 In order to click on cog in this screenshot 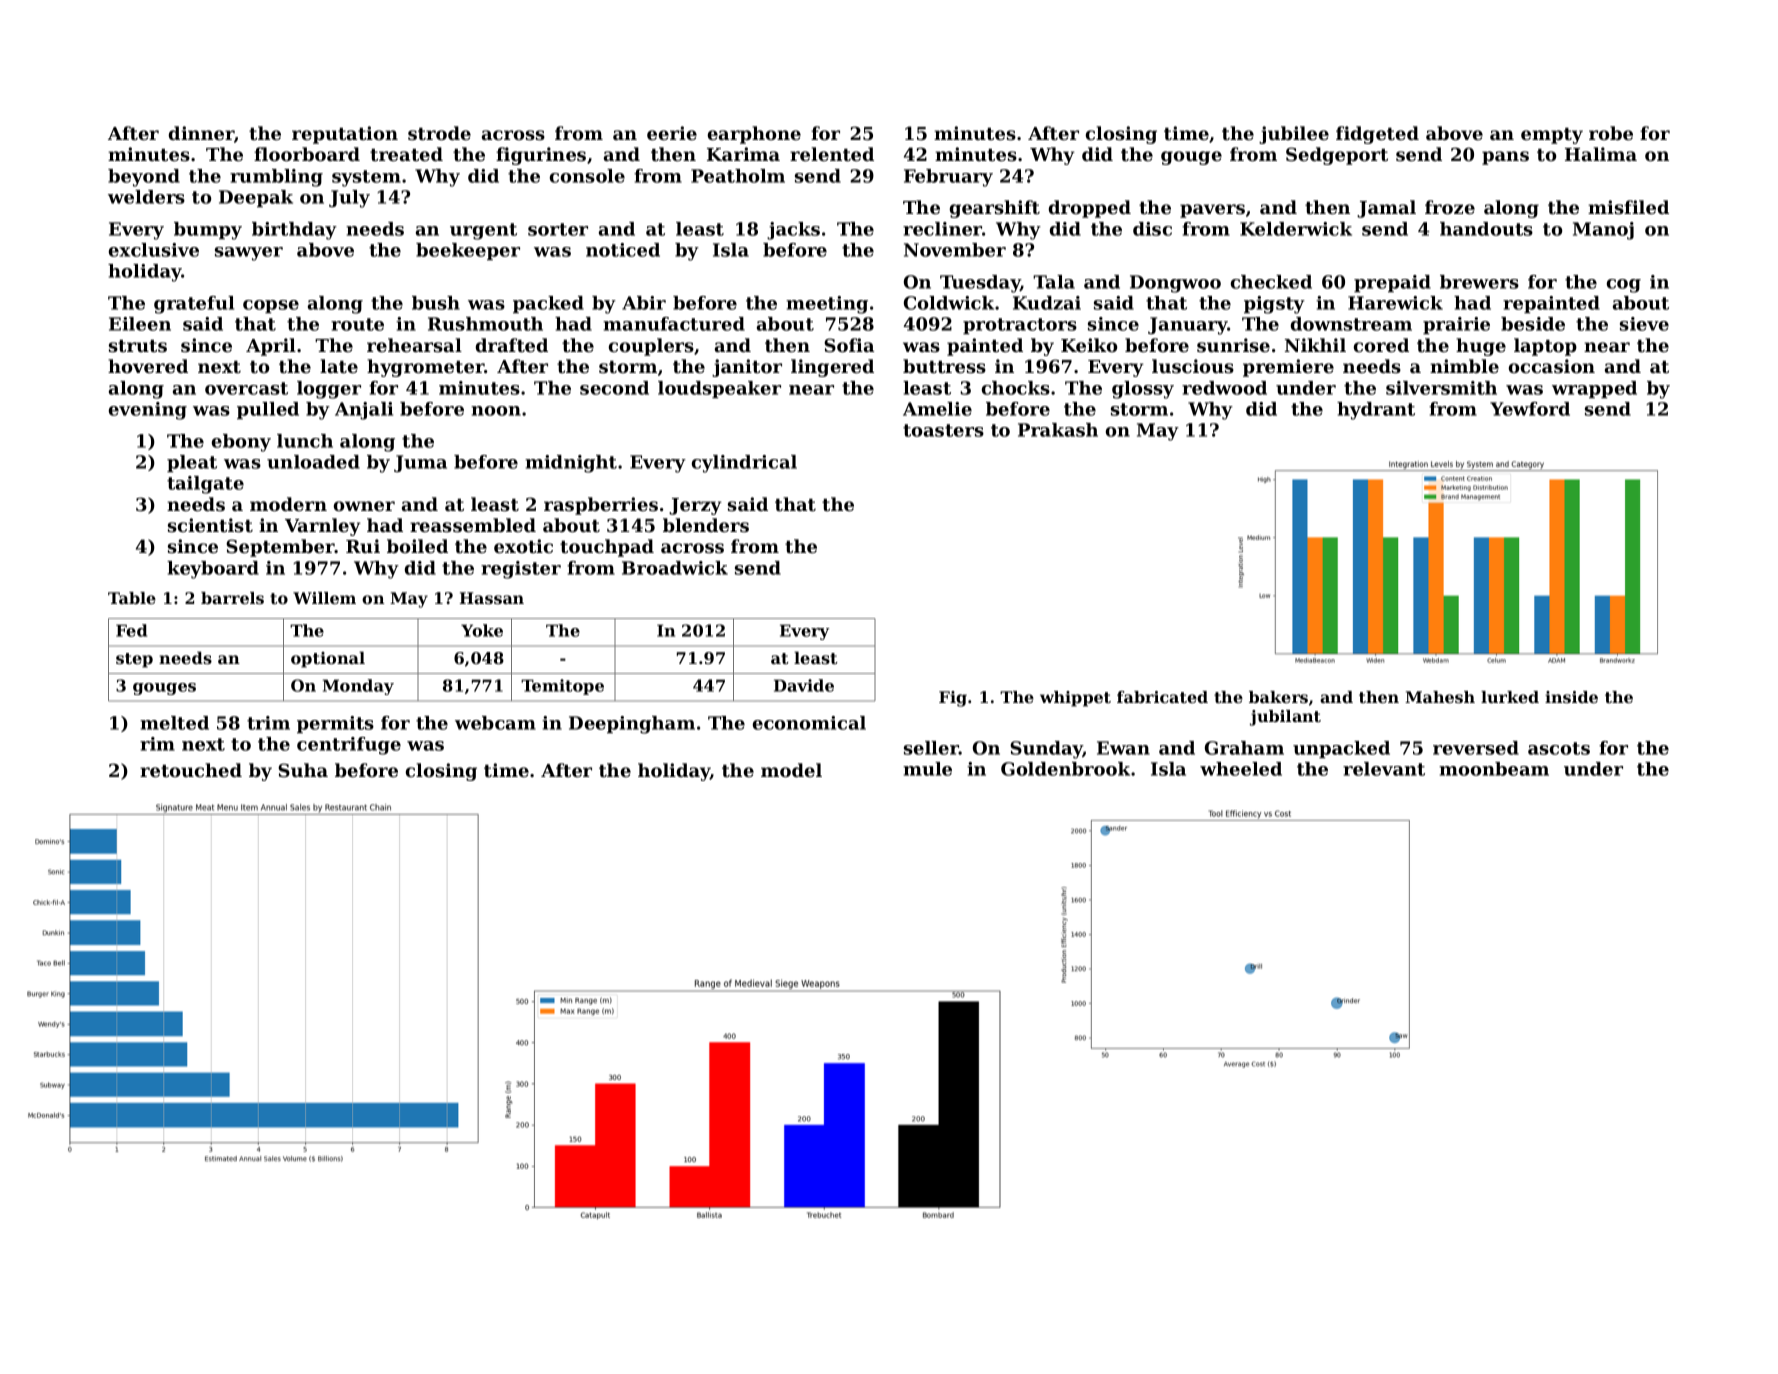, I will do `click(1624, 286)`.
